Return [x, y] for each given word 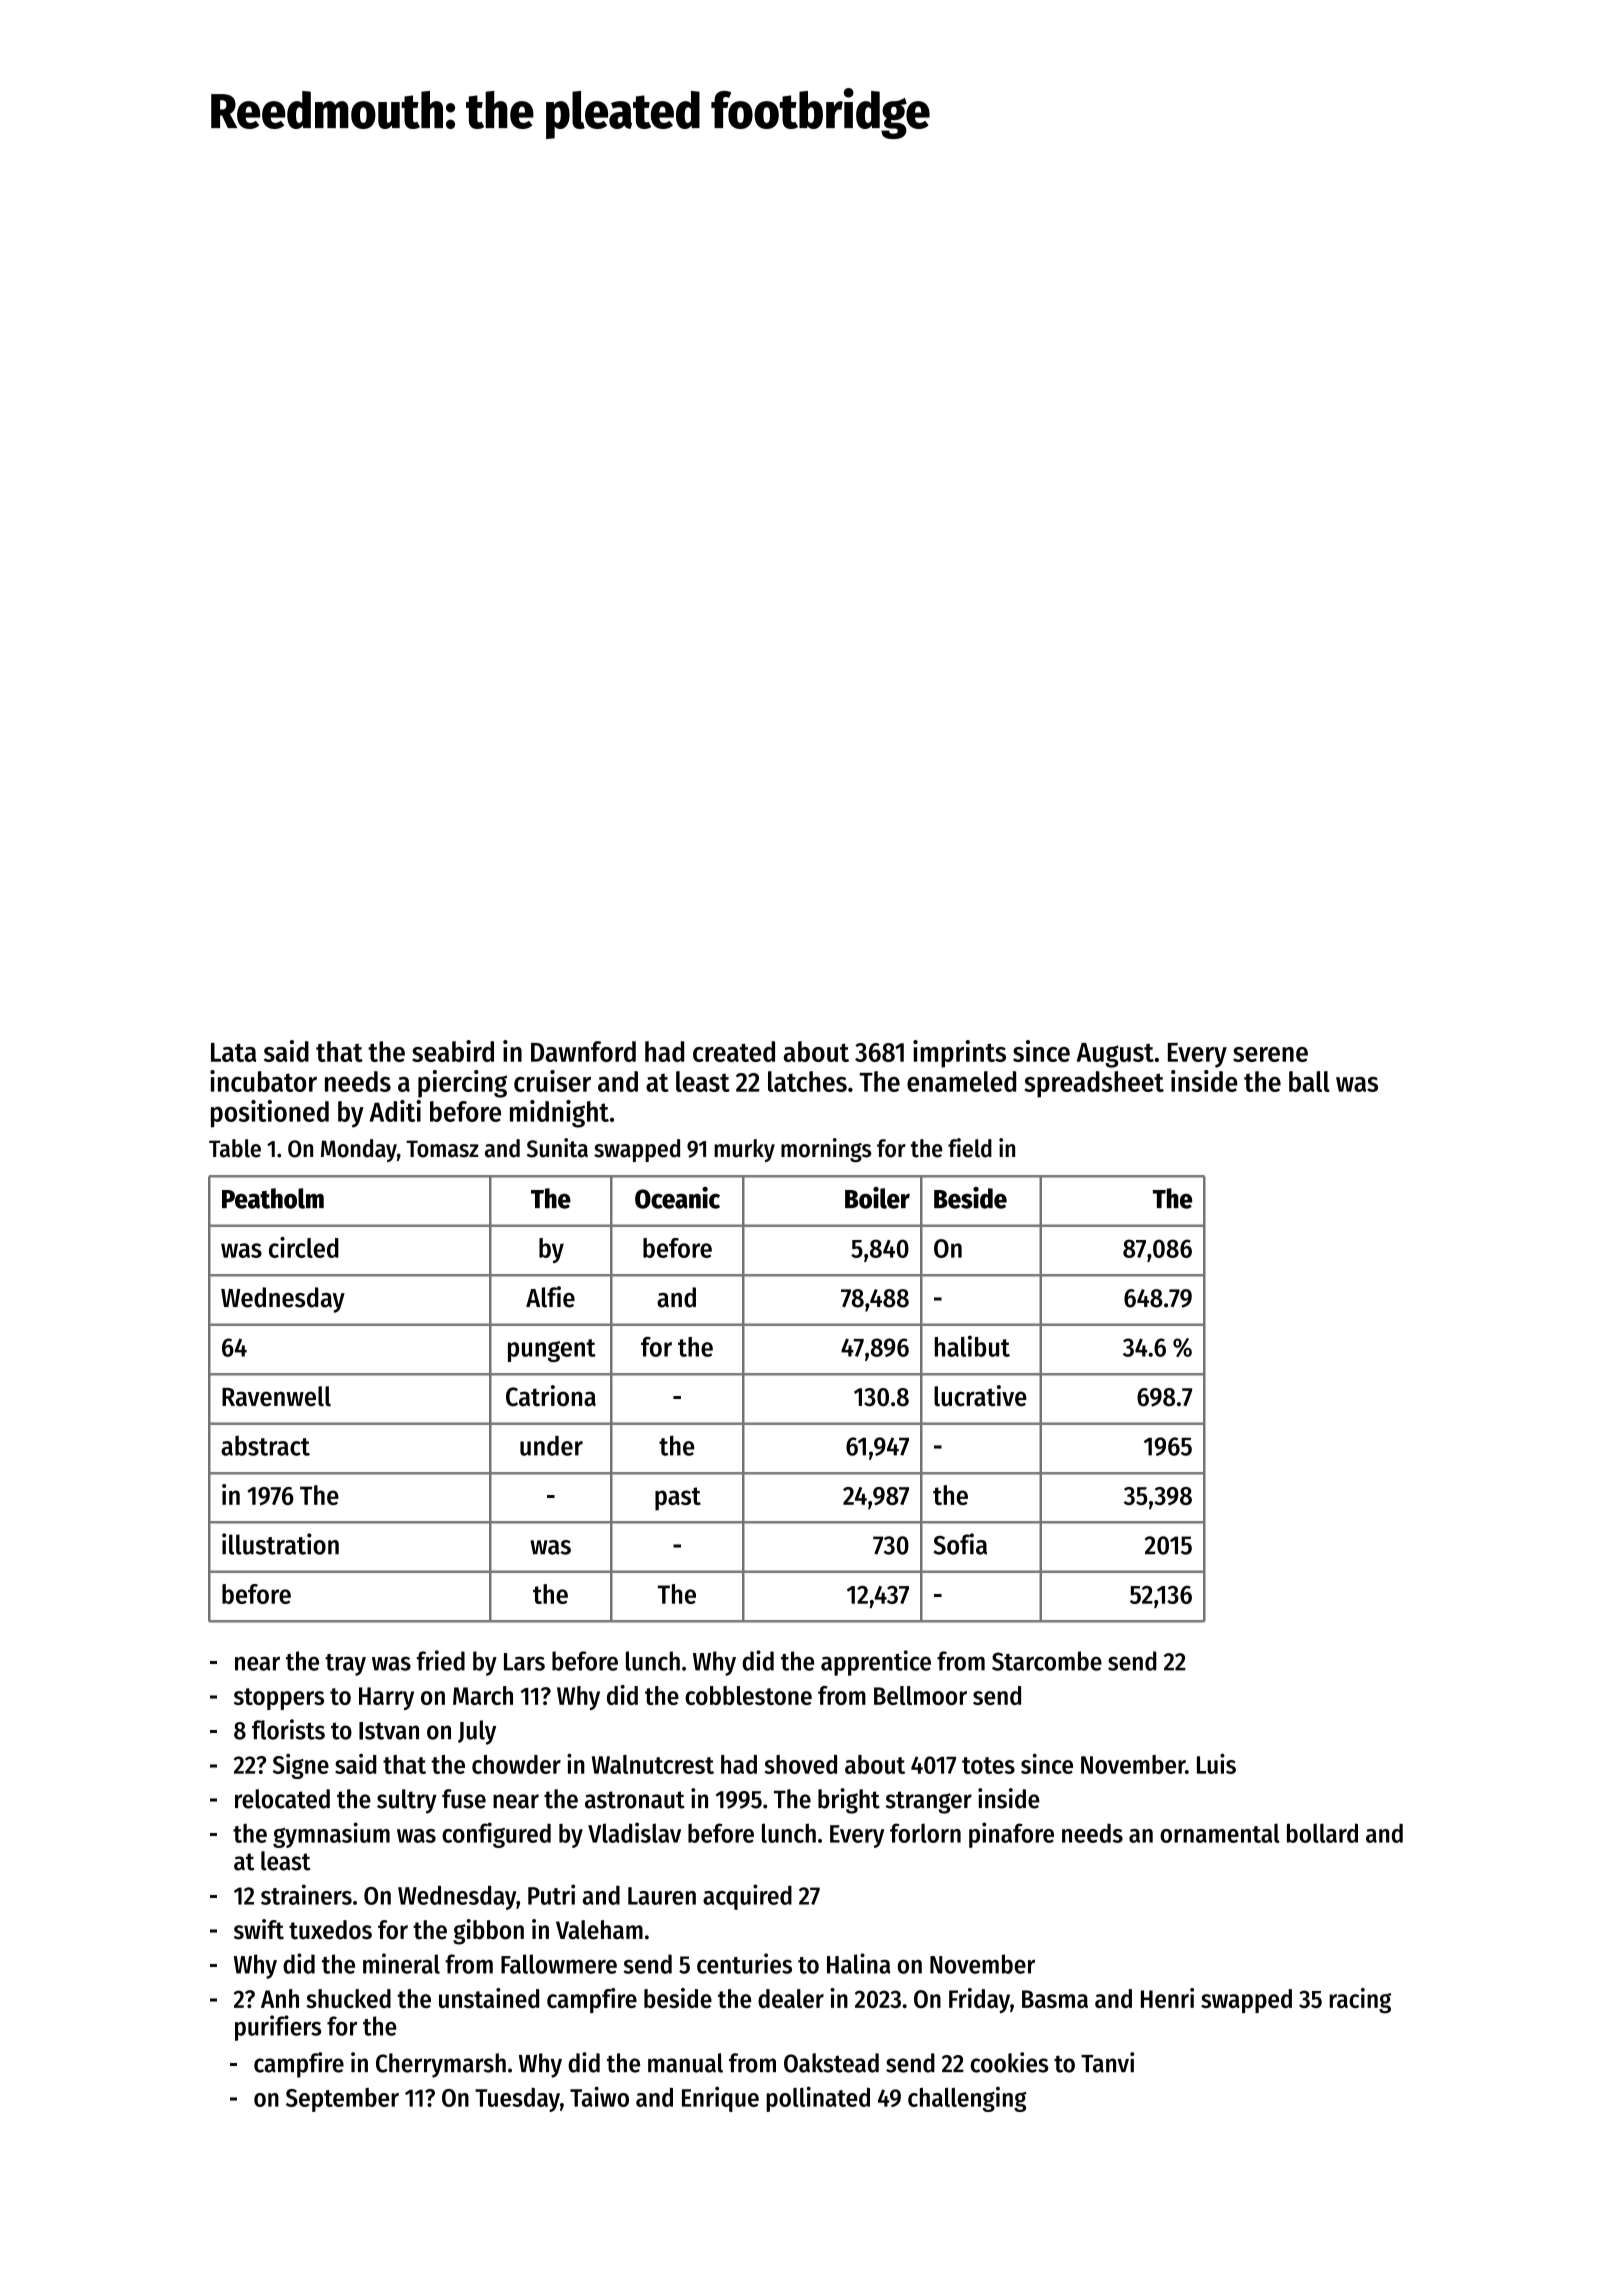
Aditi [395, 1111]
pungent [552, 1350]
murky [744, 1150]
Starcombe [1047, 1661]
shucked [348, 1998]
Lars [524, 1662]
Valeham [599, 1930]
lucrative [980, 1396]
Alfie [550, 1297]
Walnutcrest [653, 1764]
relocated [282, 1799]
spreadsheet [1094, 1084]
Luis [1216, 1763]
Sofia [960, 1544]
